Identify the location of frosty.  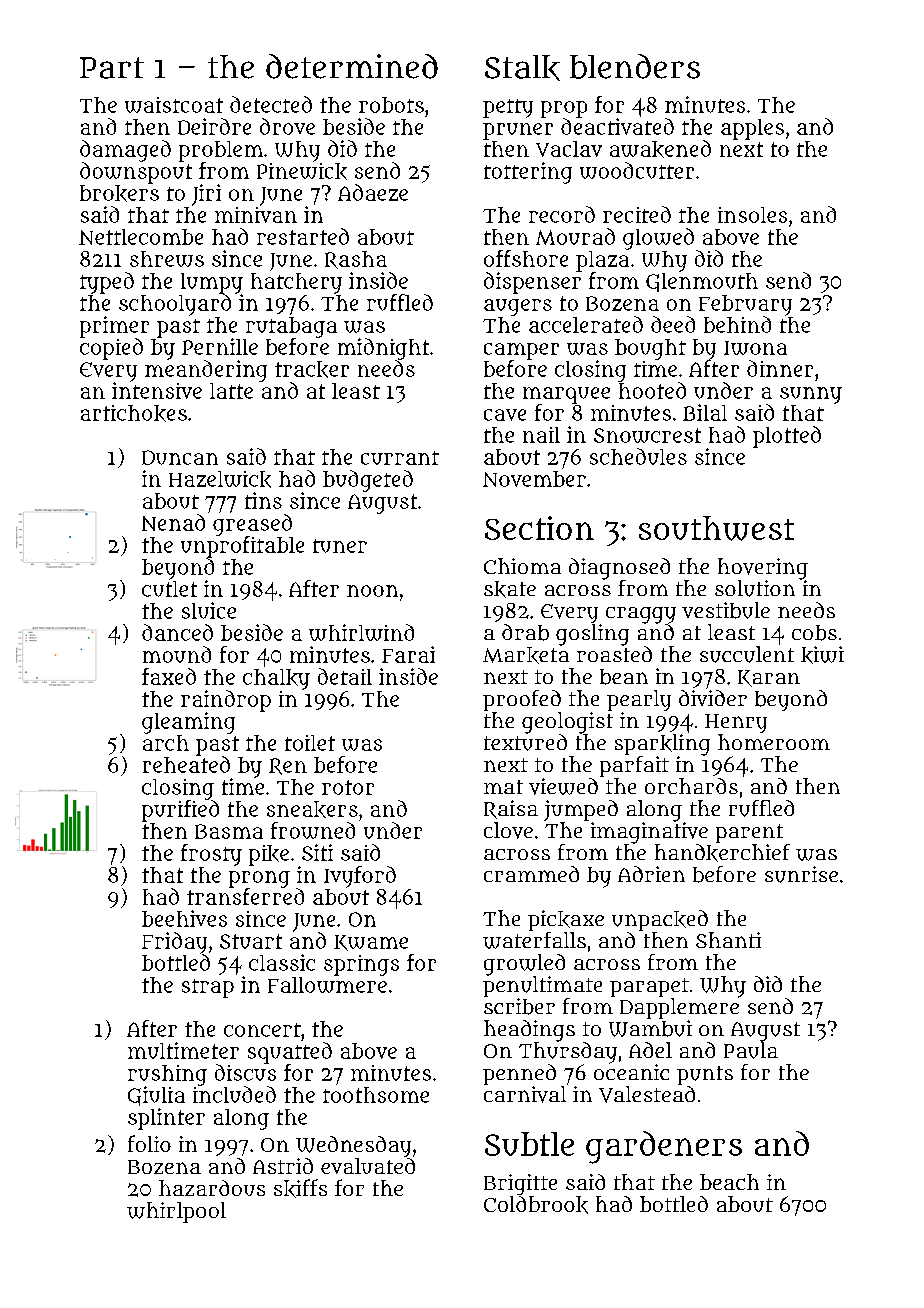
(211, 855).
